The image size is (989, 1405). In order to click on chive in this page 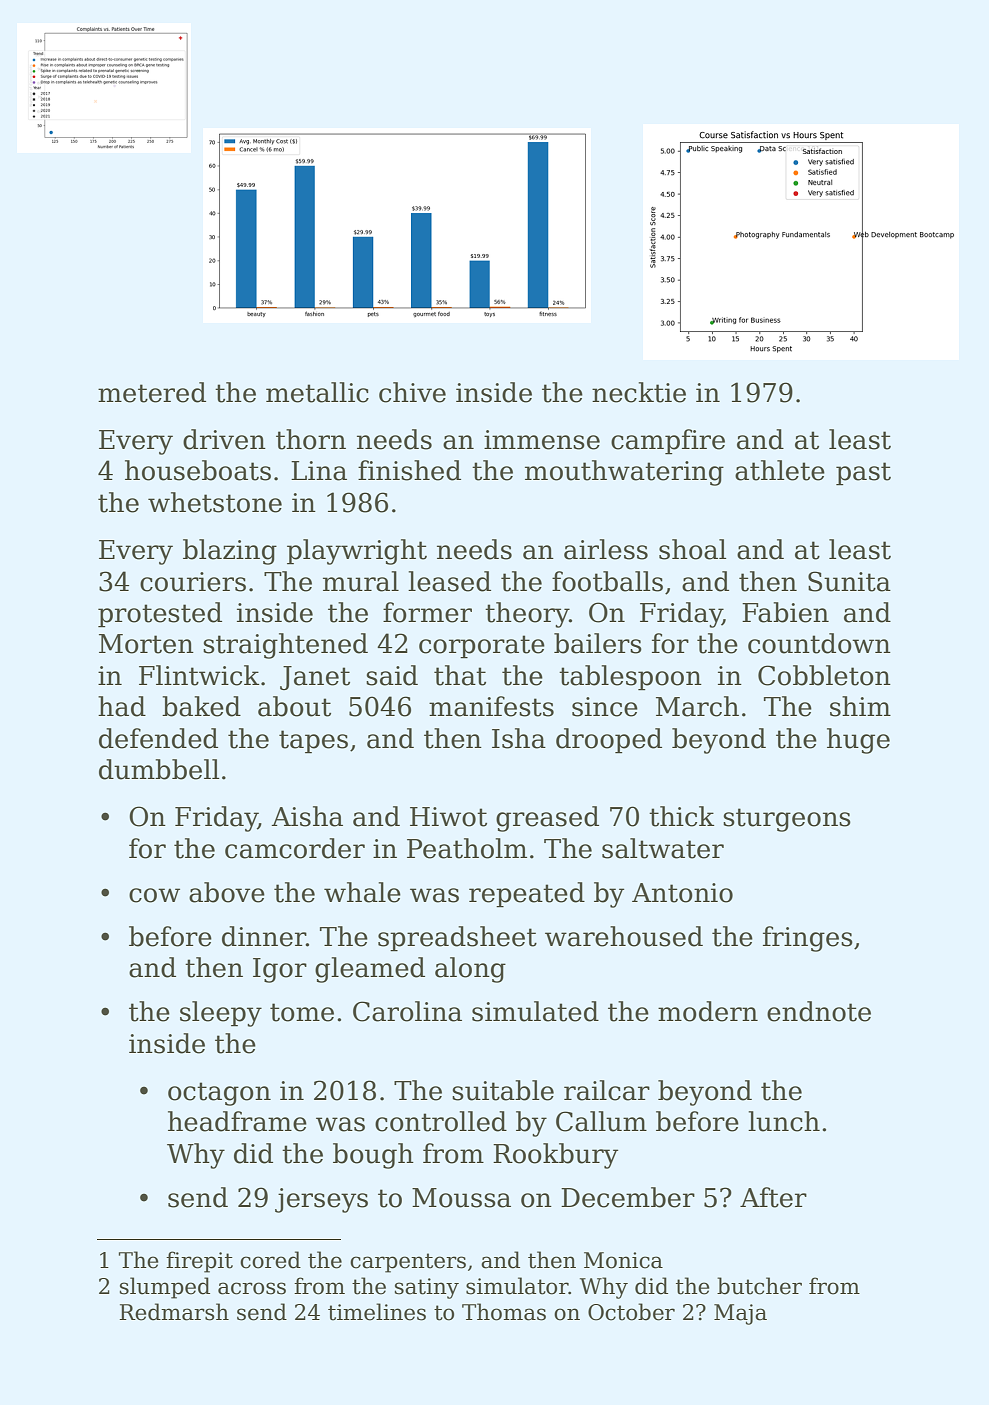, I will do `click(412, 392)`.
